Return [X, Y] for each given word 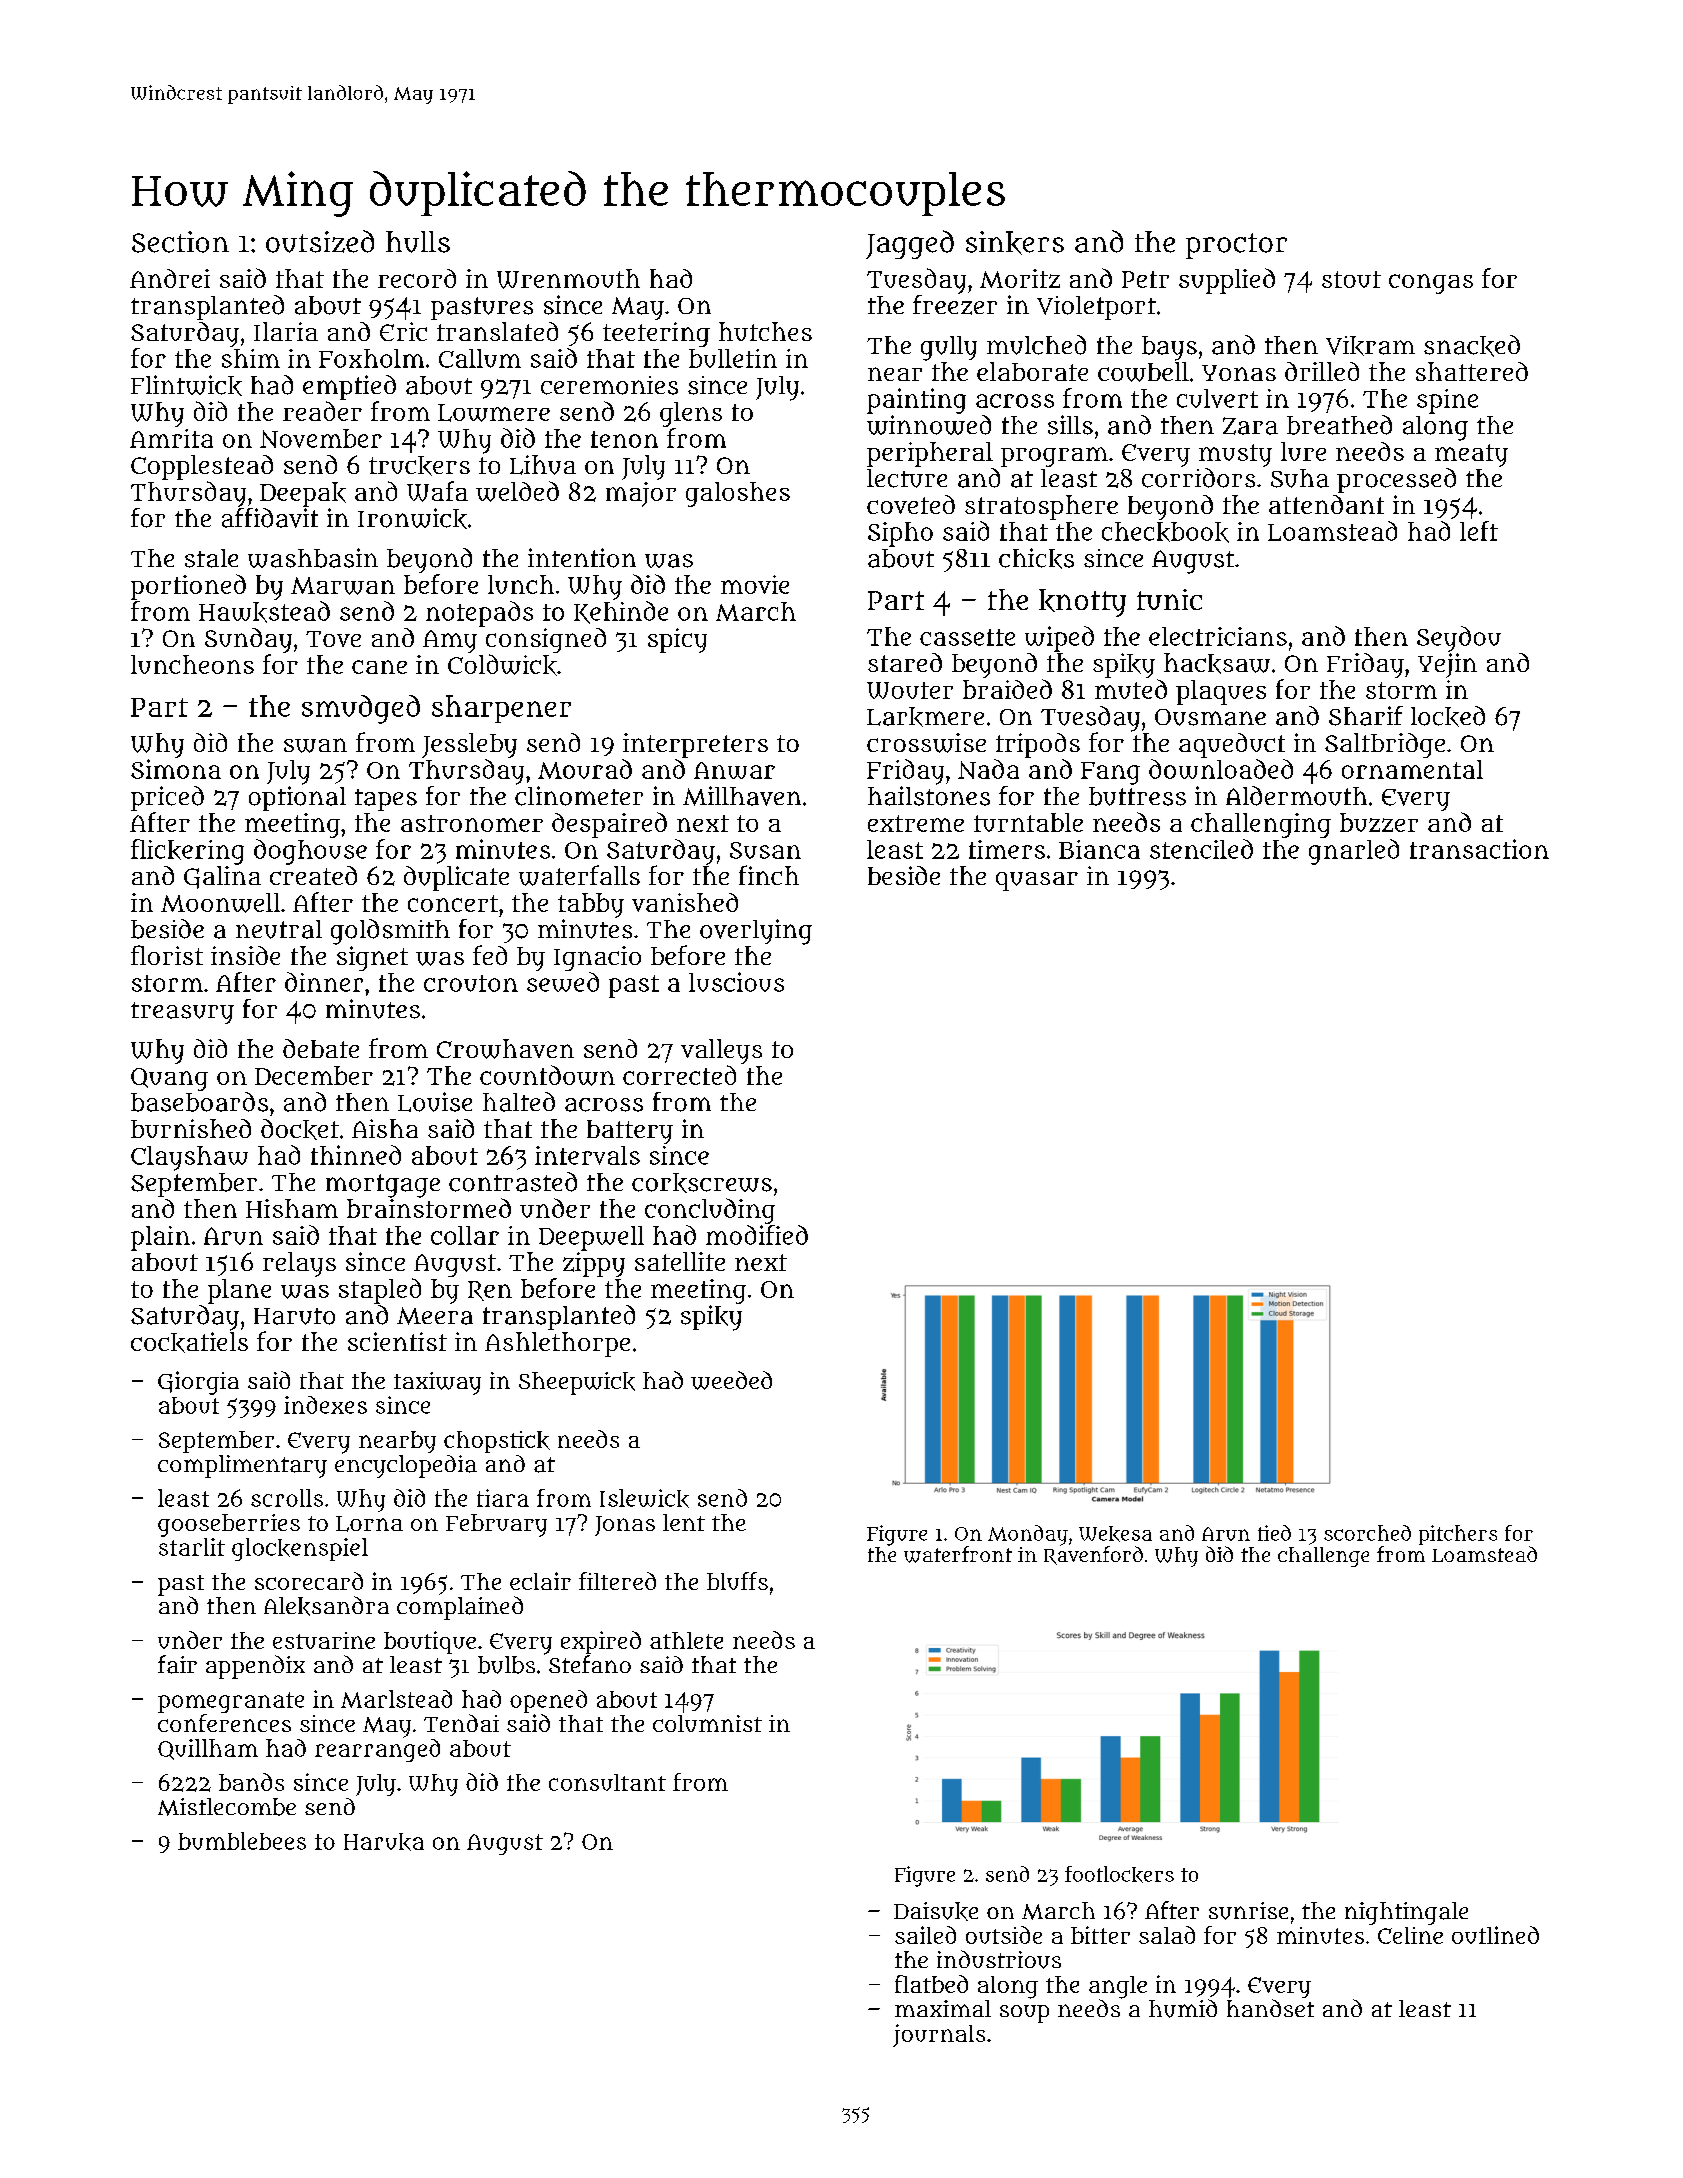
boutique [430, 1642]
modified [757, 1235]
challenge [1323, 1557]
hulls [418, 242]
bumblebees [242, 1841]
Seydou [1459, 639]
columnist [707, 1723]
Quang [169, 1079]
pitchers [1458, 1535]
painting [916, 401]
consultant [607, 1782]
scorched [1367, 1533]
